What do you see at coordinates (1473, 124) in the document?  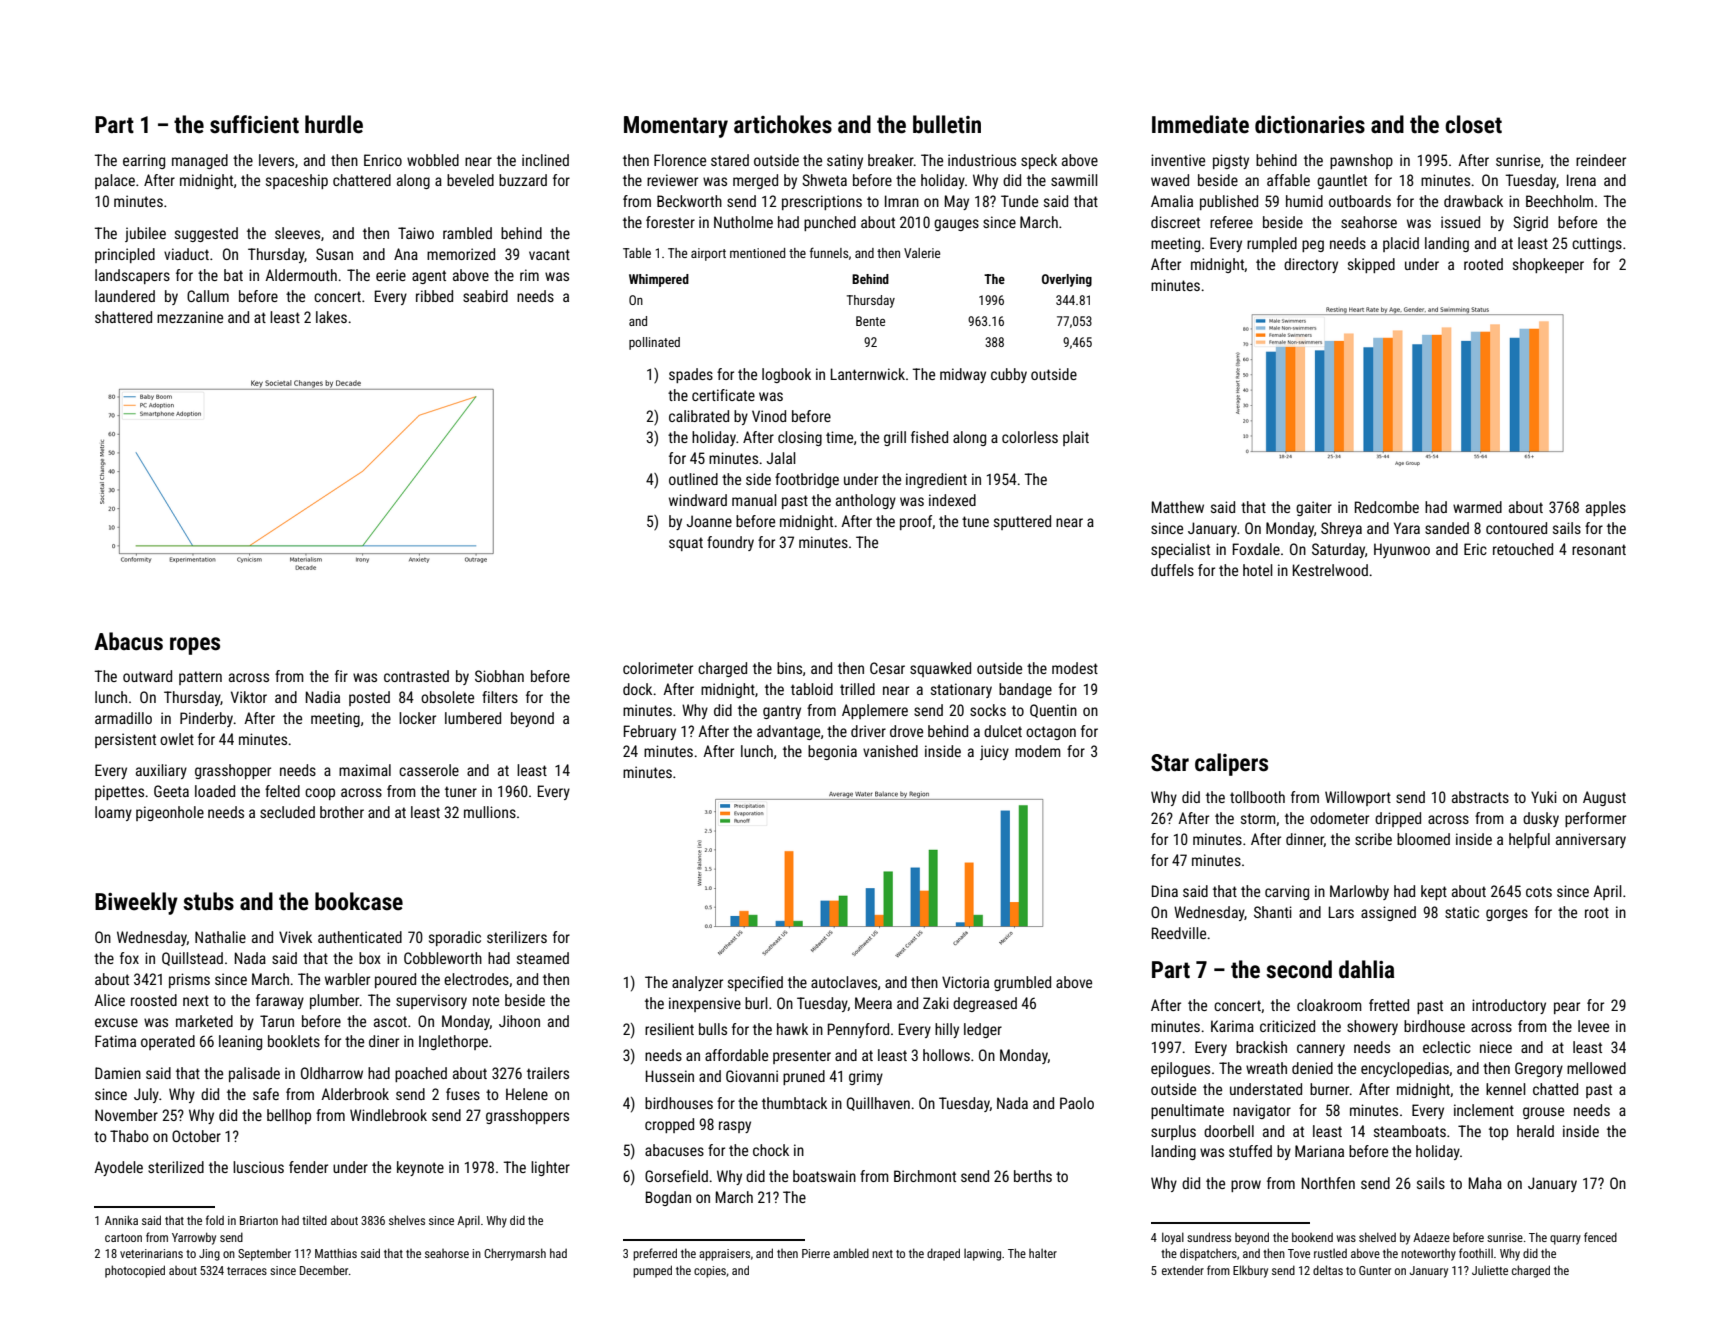 I see `closet` at bounding box center [1473, 124].
